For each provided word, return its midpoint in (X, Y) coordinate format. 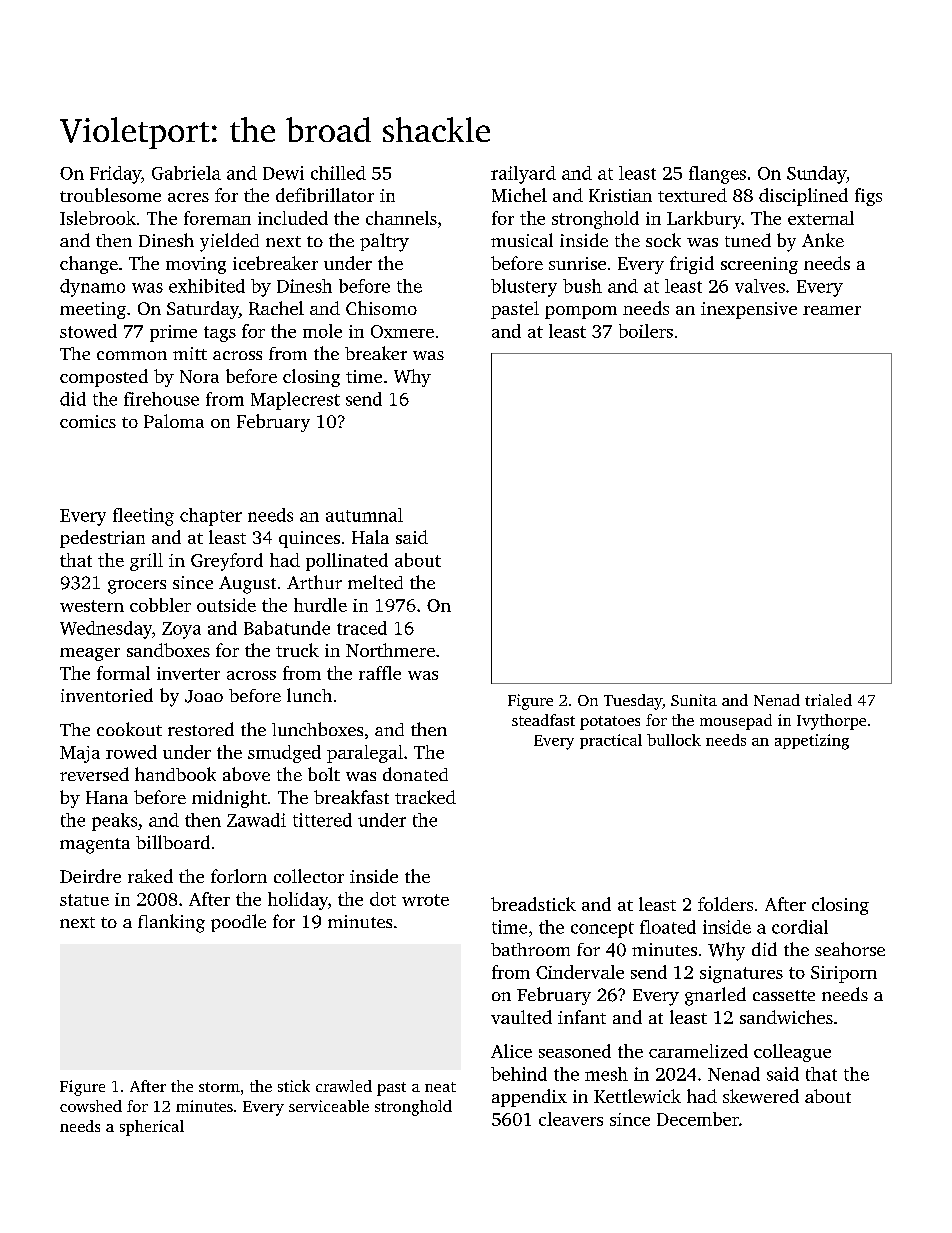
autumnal (364, 515)
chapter (211, 517)
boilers (646, 331)
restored (201, 729)
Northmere (390, 650)
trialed (828, 700)
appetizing (812, 742)
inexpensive (749, 310)
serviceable (329, 1106)
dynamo (92, 288)
